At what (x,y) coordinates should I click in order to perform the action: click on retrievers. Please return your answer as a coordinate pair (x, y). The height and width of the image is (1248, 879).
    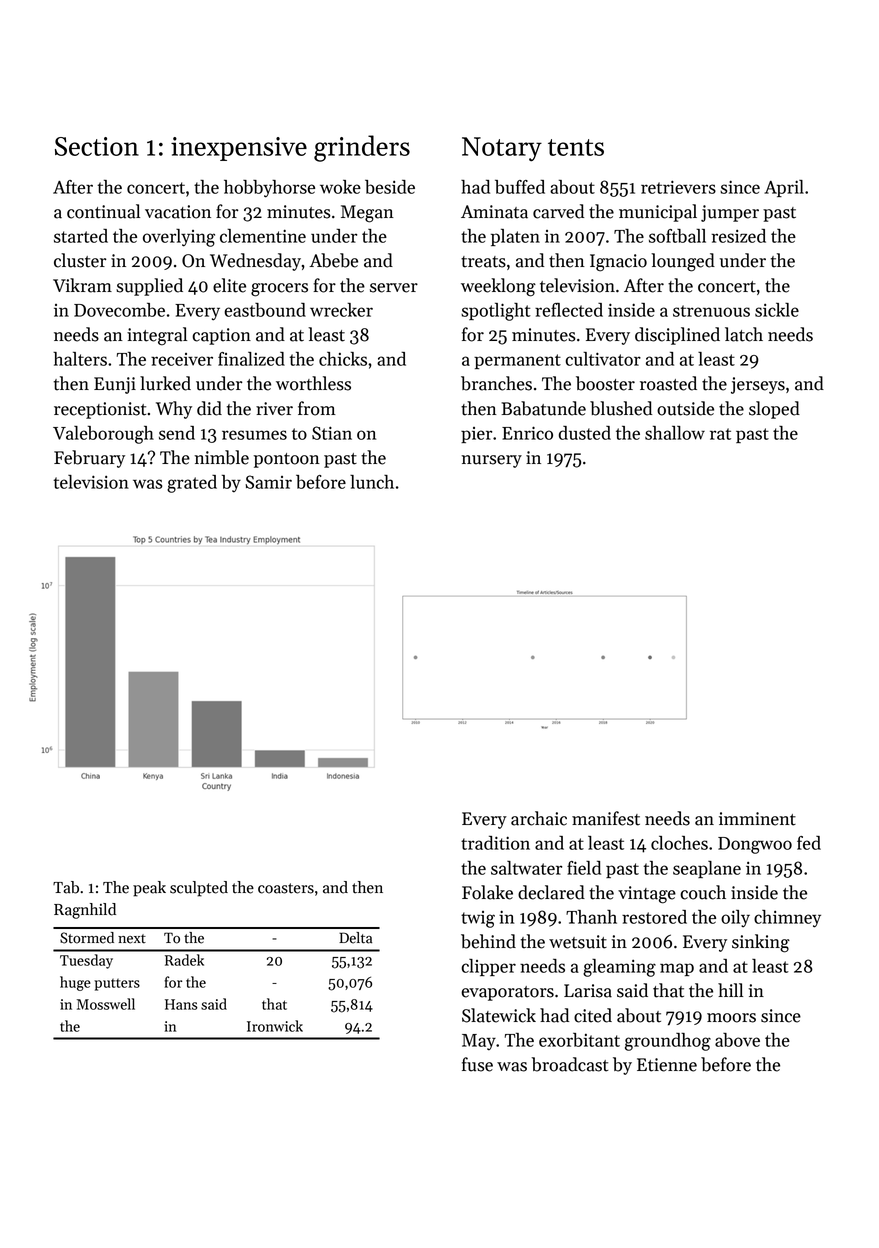
    Looking at the image, I should click on (678, 187).
